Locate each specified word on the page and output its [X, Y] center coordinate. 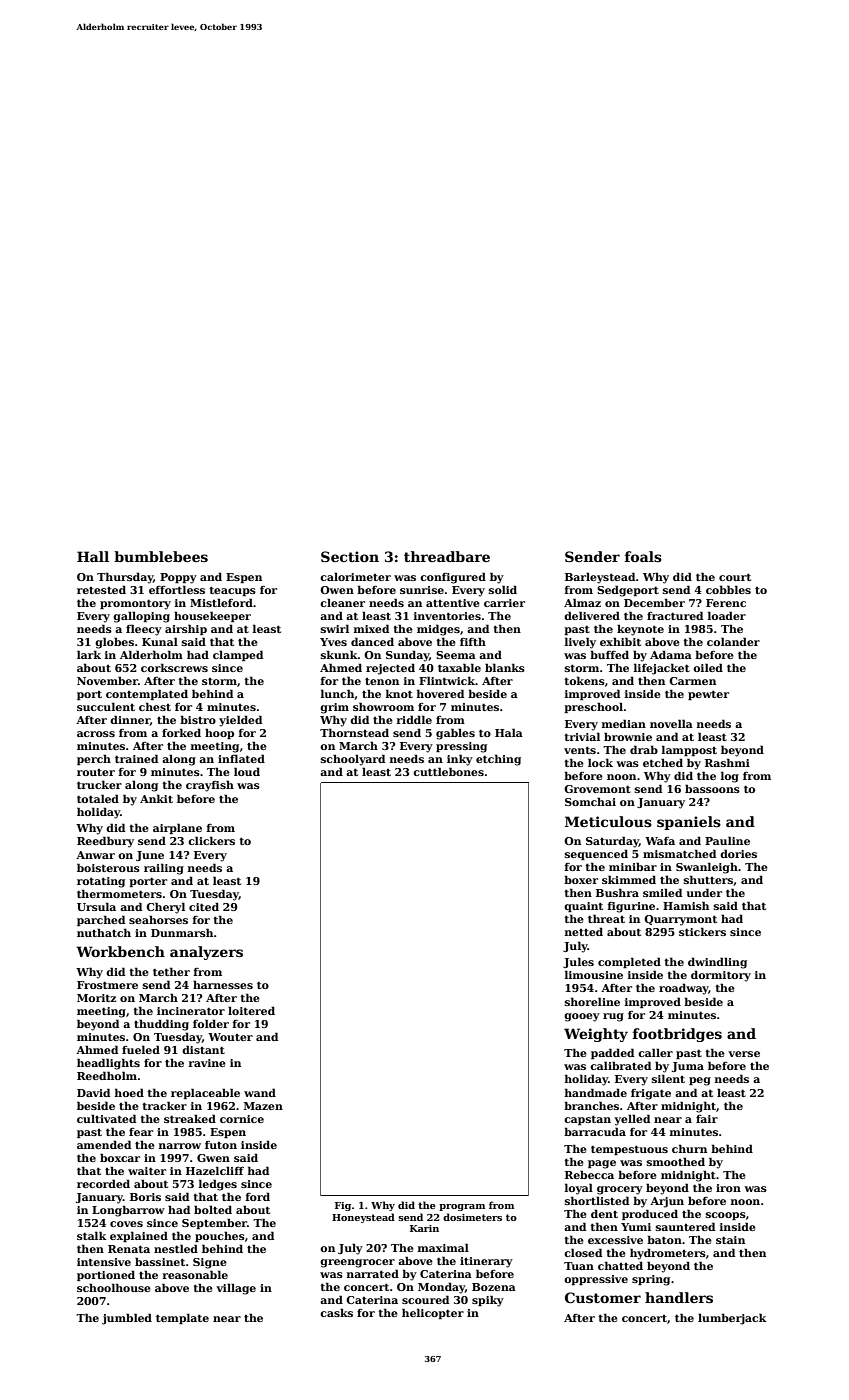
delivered [592, 615]
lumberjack [732, 1319]
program [462, 1207]
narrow [180, 1146]
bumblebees [161, 556]
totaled [98, 798]
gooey [582, 1017]
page [602, 1164]
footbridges [677, 1035]
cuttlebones [448, 771]
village [236, 1289]
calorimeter [355, 576]
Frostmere [107, 985]
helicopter [433, 1313]
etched [663, 762]
